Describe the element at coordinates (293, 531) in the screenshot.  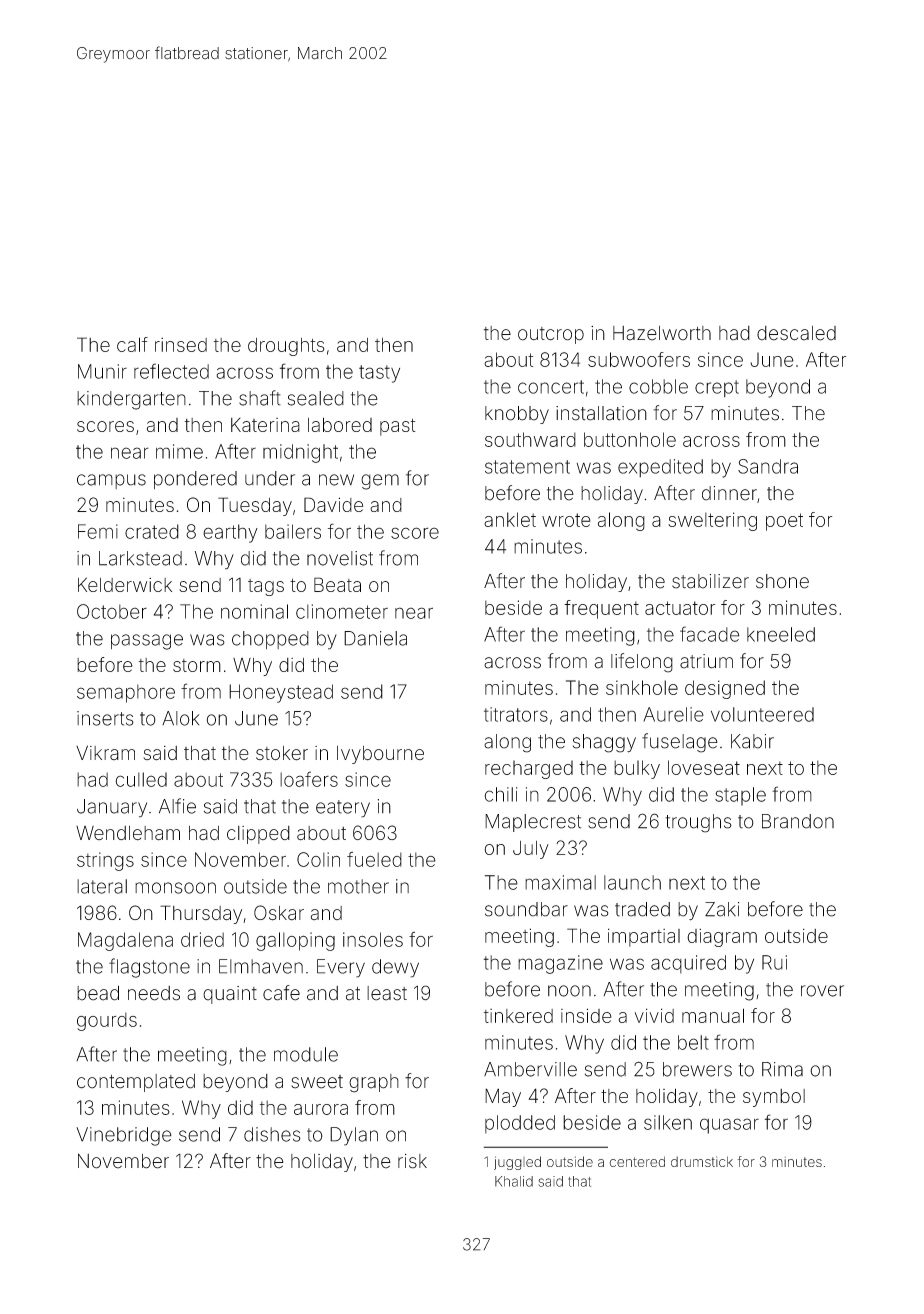
I see `bailers` at that location.
